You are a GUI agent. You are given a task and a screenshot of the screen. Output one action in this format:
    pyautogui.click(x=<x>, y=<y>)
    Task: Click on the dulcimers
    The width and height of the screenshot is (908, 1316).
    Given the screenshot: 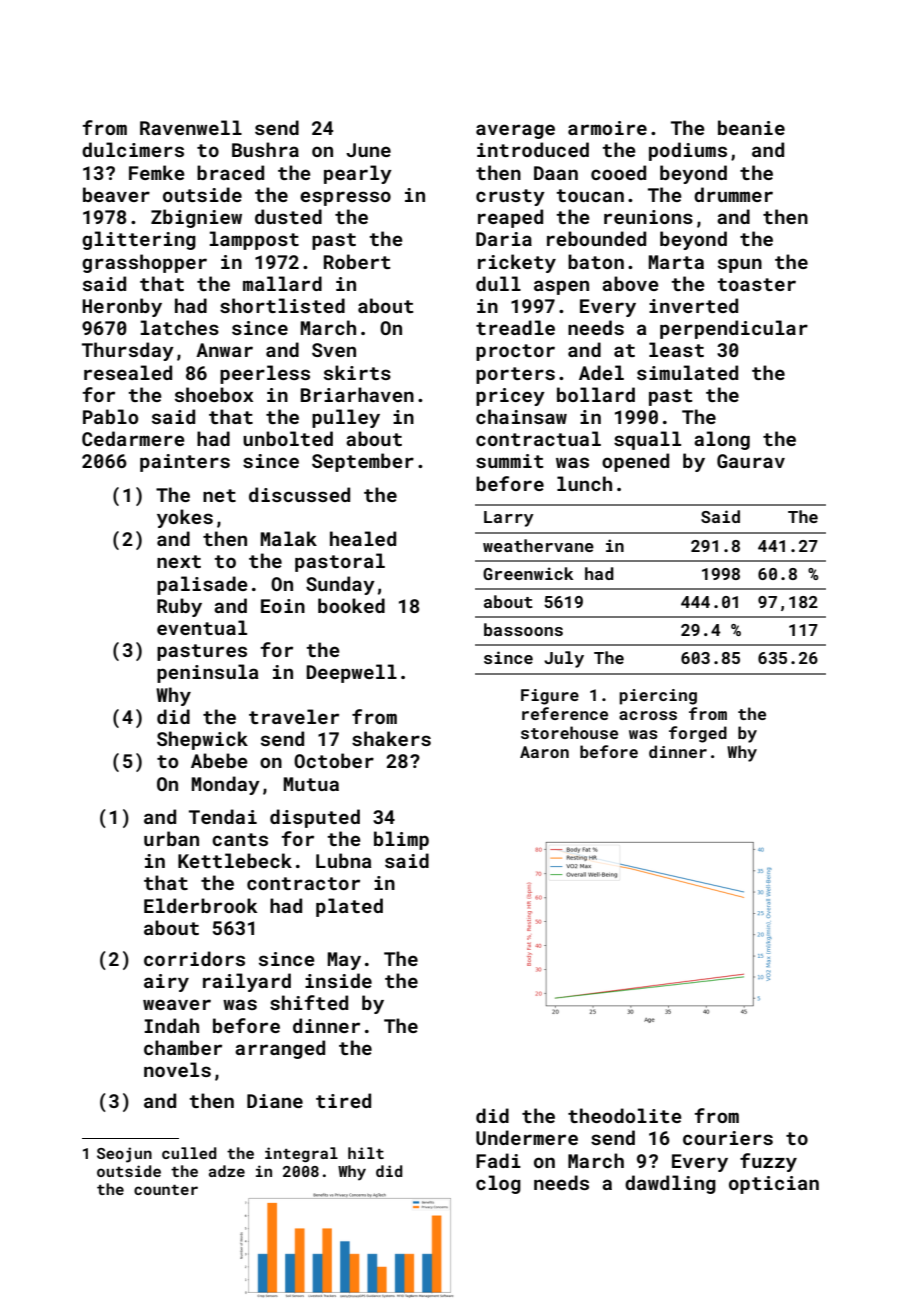 What is the action you would take?
    pyautogui.click(x=133, y=149)
